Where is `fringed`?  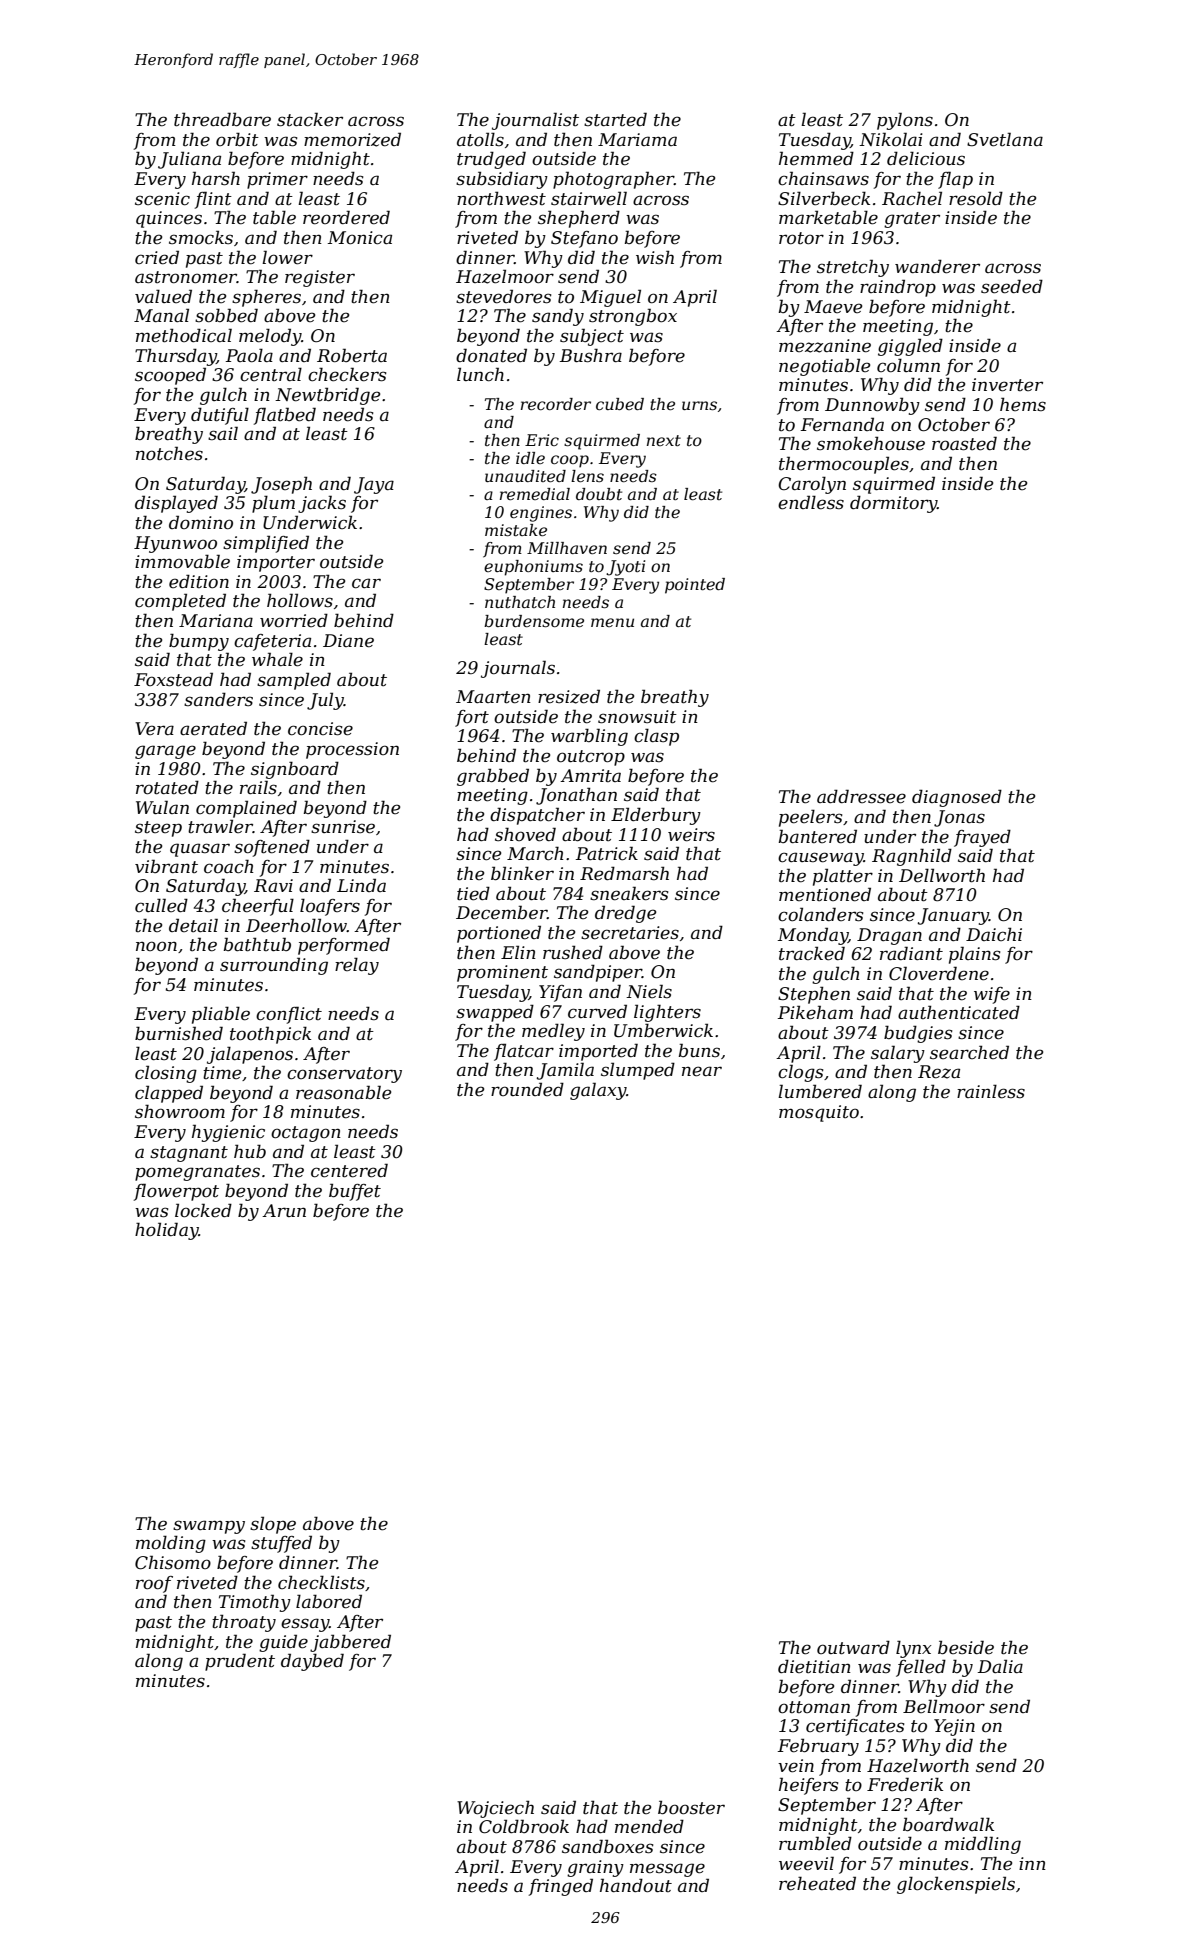
fringed is located at coordinates (560, 1887).
